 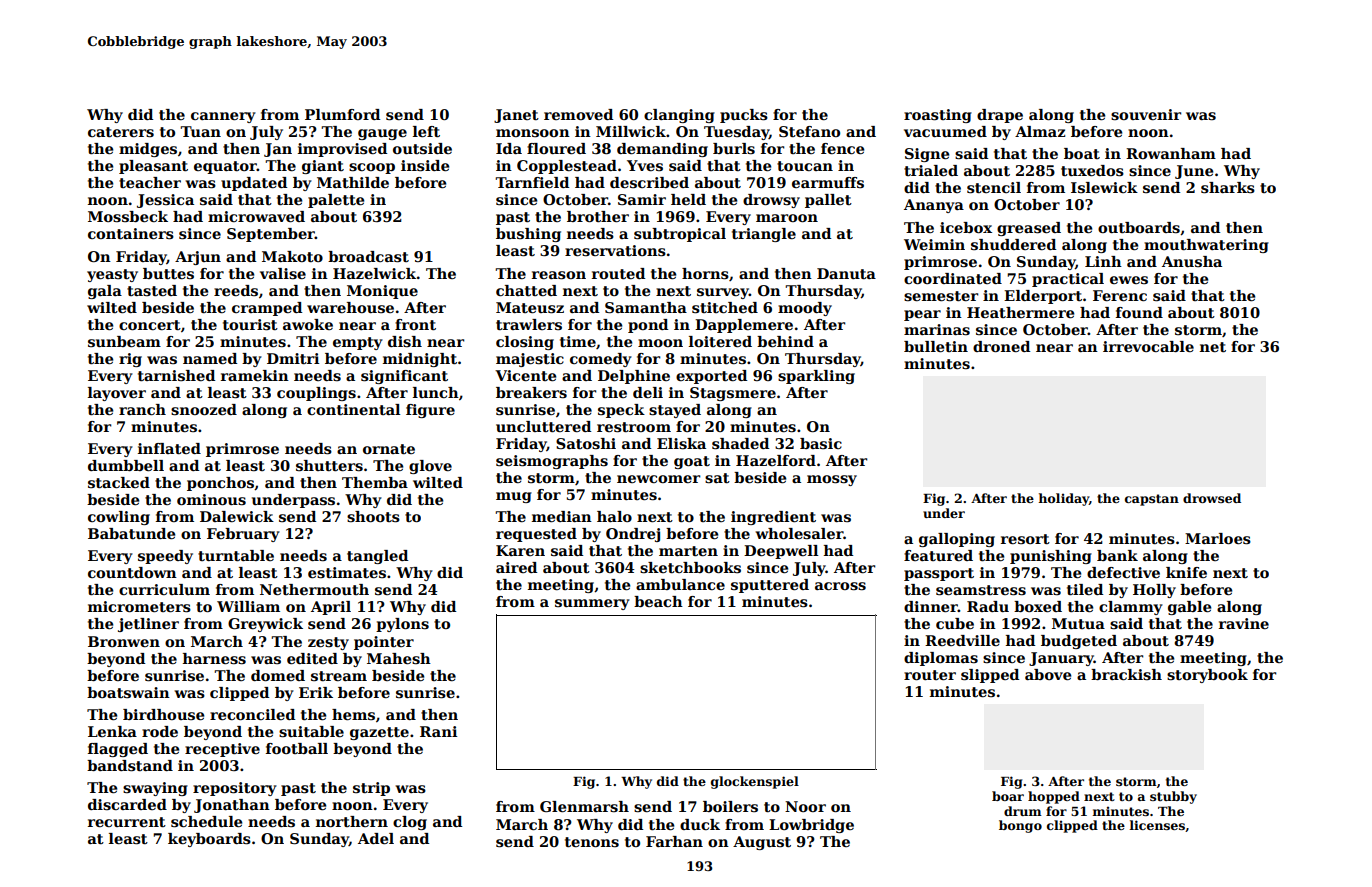 I want to click on semester, so click(x=941, y=296).
